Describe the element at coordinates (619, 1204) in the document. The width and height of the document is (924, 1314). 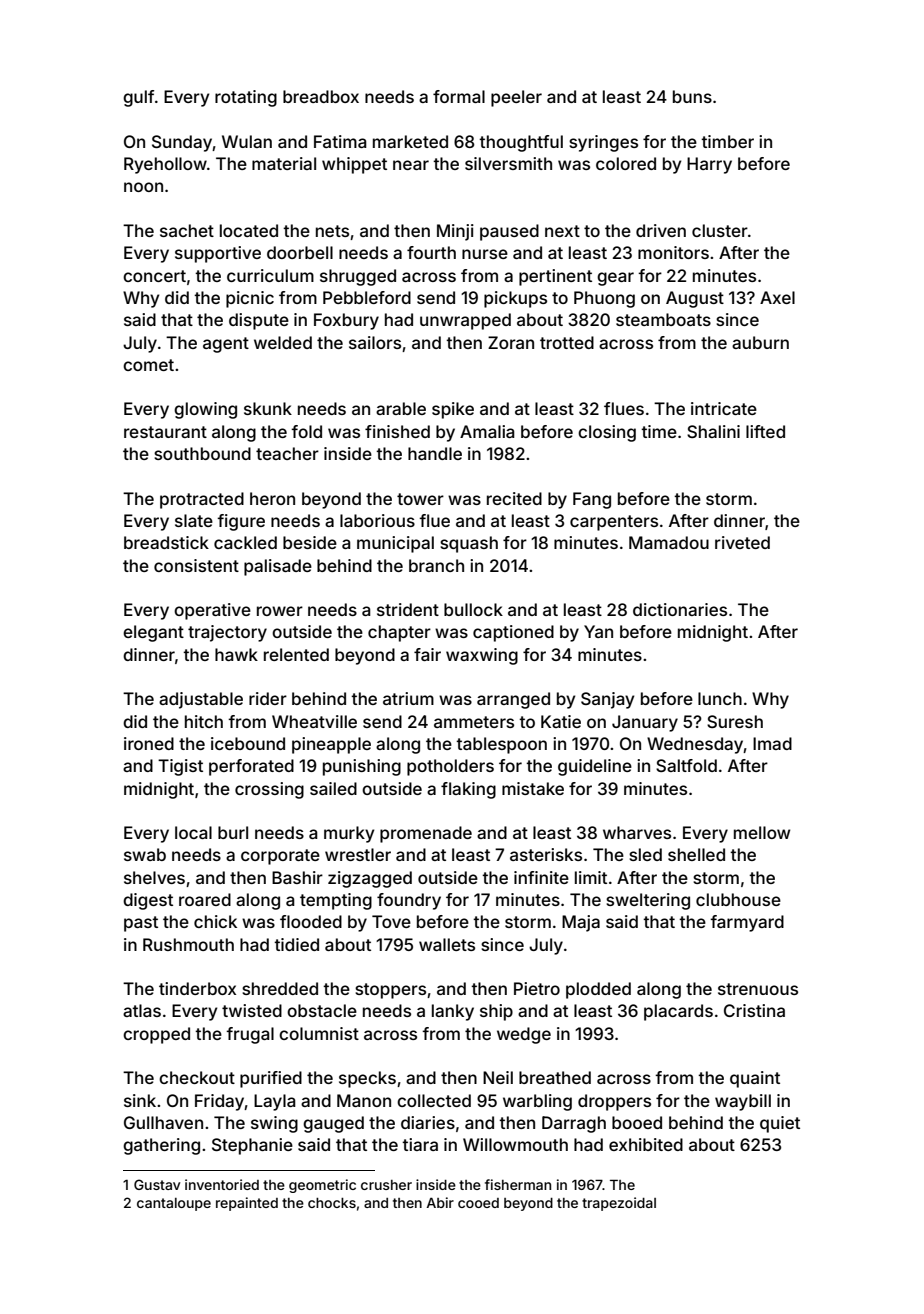
I see `trapezoidal` at that location.
